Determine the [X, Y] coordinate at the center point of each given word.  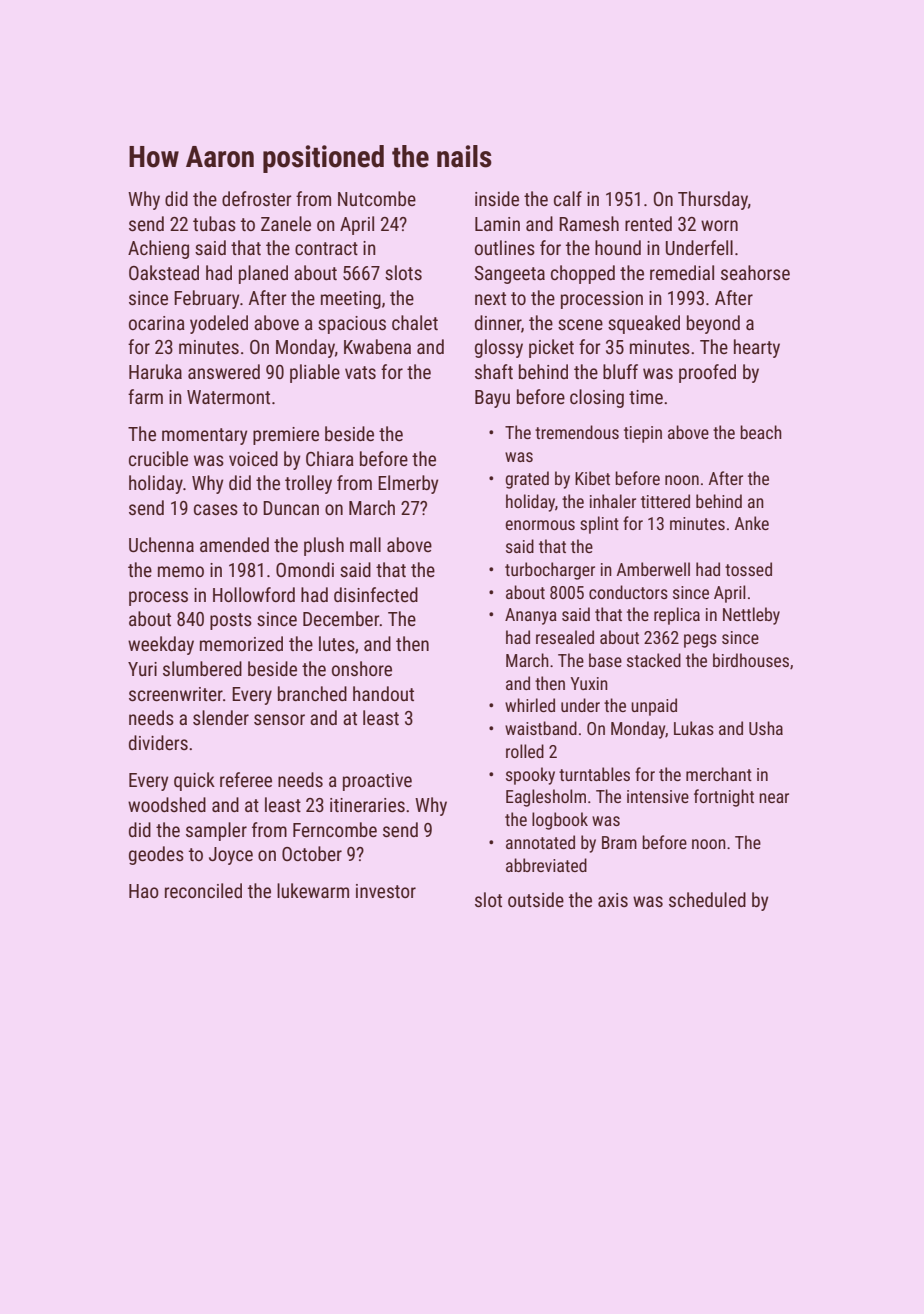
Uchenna [161, 544]
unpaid [654, 707]
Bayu [492, 399]
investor [386, 891]
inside [497, 198]
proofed [707, 373]
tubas [214, 223]
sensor [279, 719]
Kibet [592, 478]
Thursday [713, 200]
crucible [158, 458]
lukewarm [313, 890]
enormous [540, 525]
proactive [377, 782]
